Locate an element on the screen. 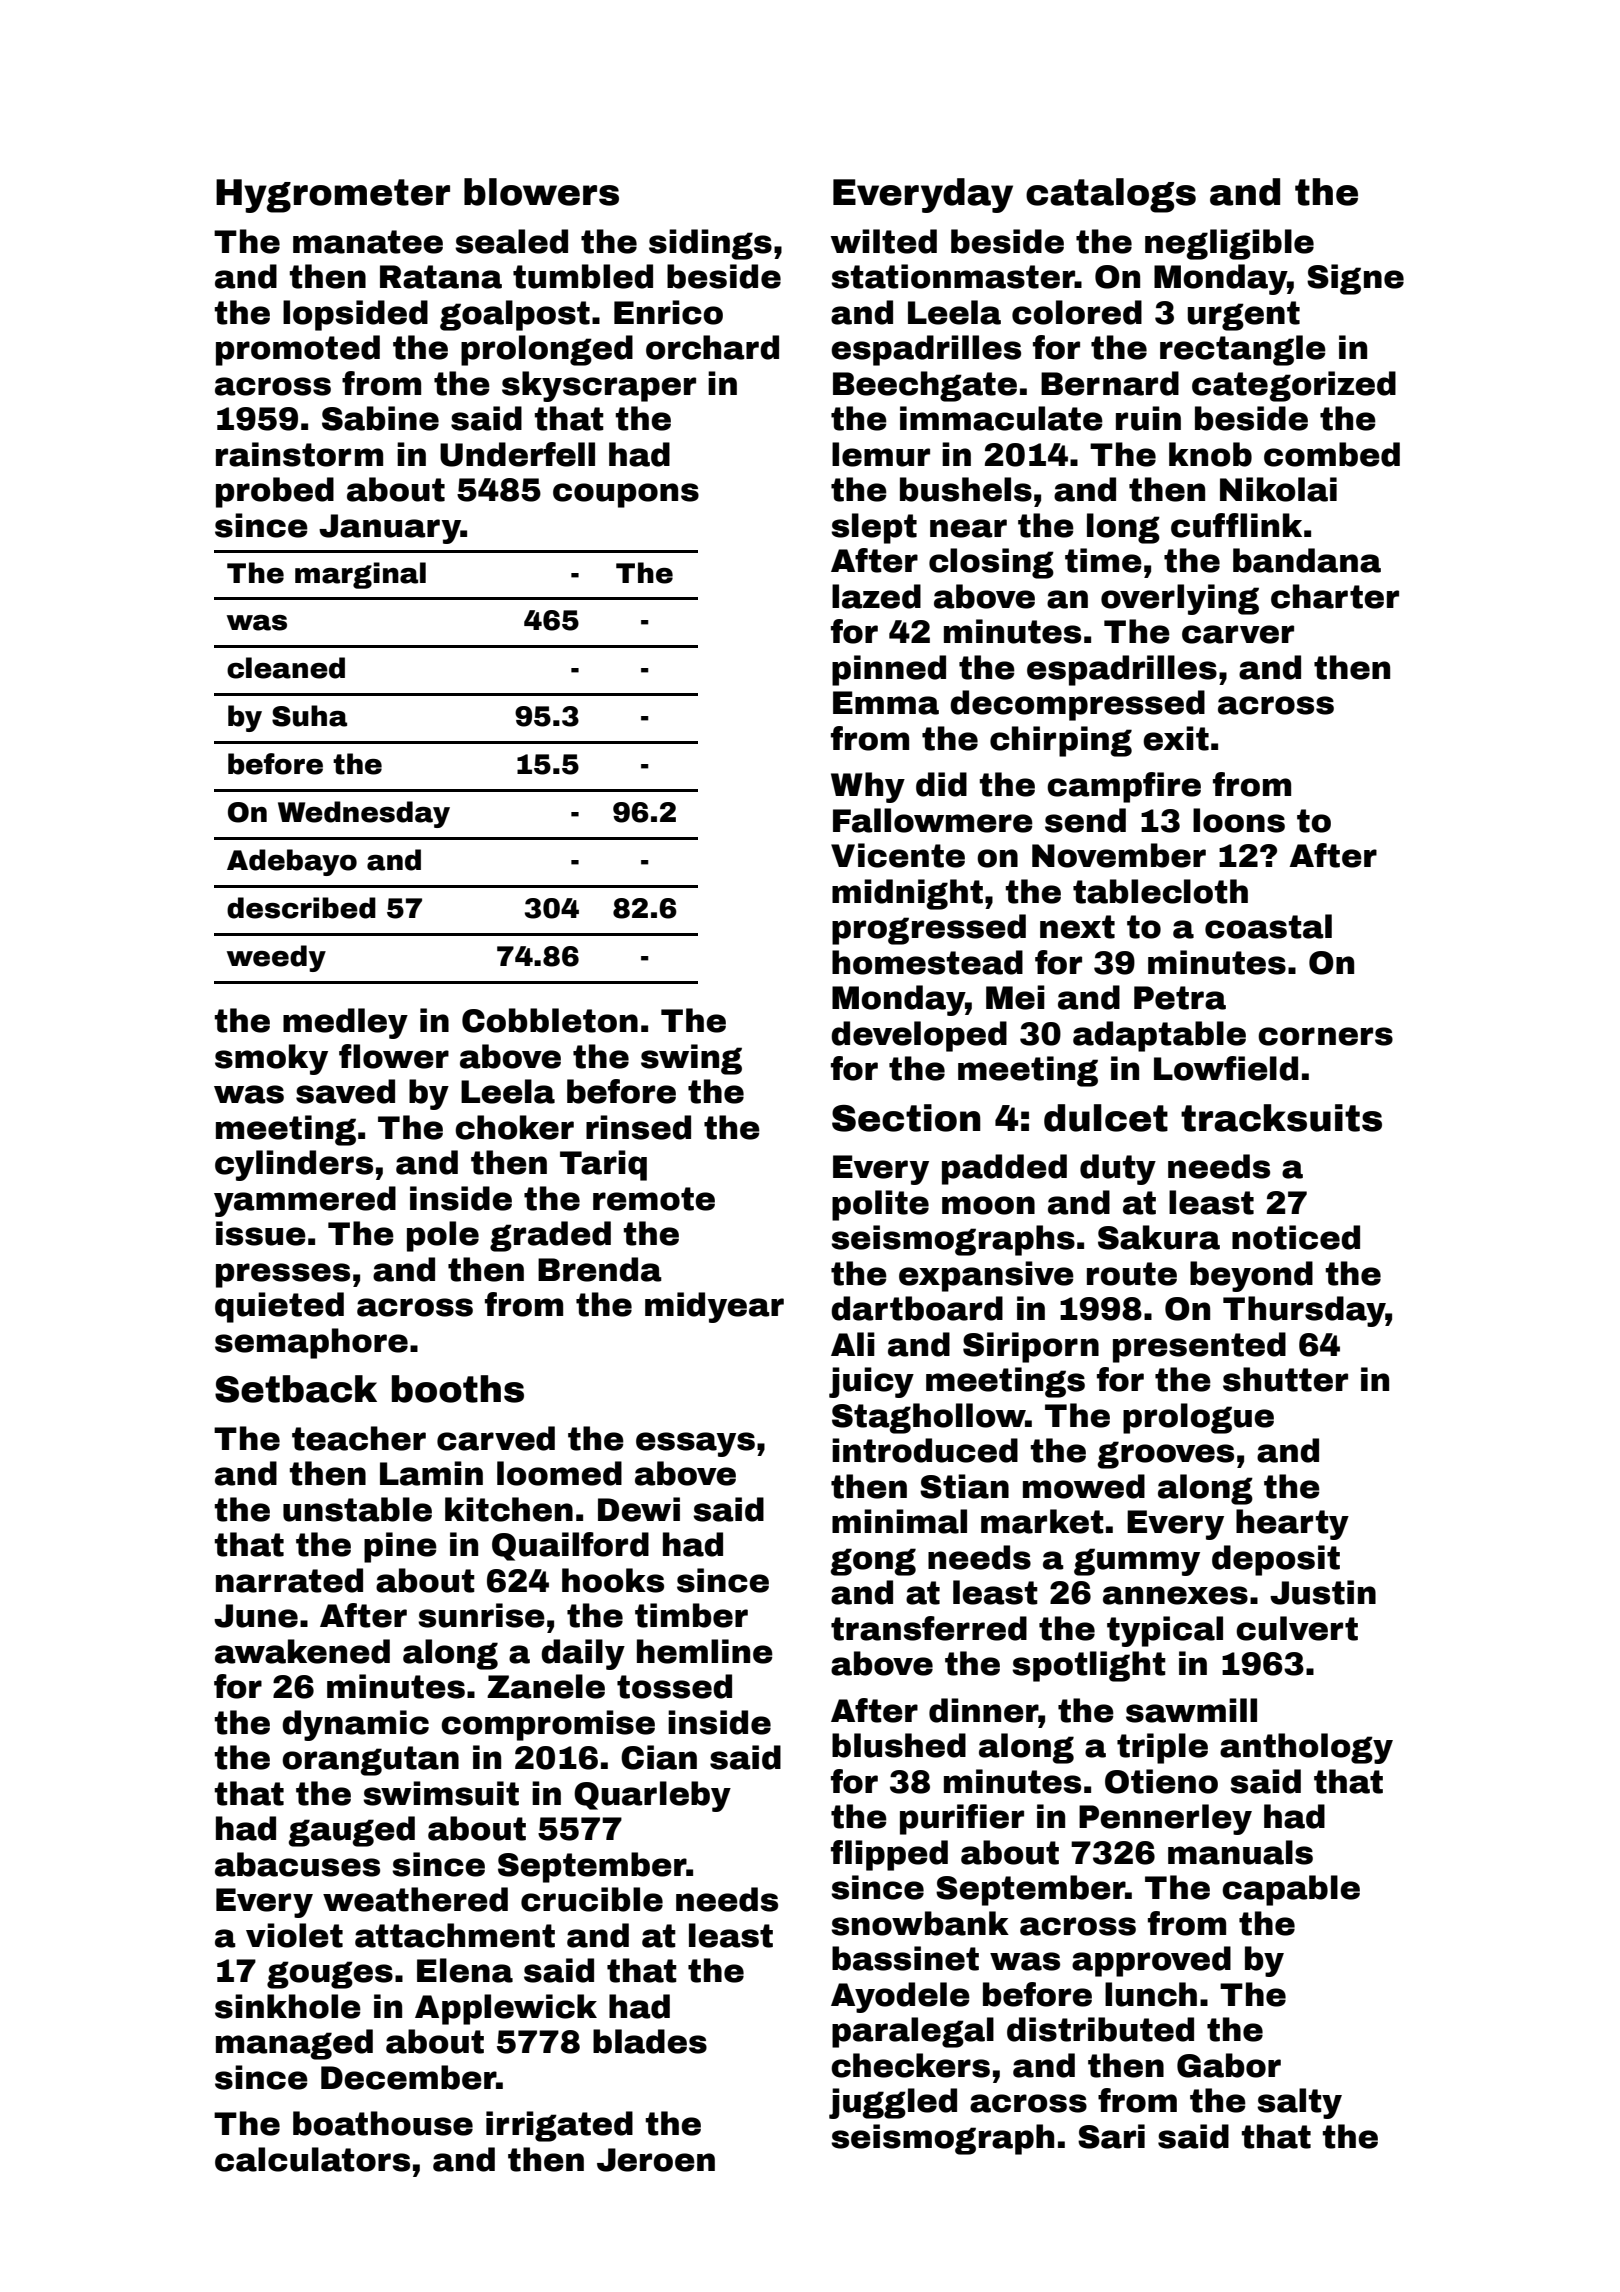 The height and width of the screenshot is (2292, 1620). abacuses is located at coordinates (297, 1864).
